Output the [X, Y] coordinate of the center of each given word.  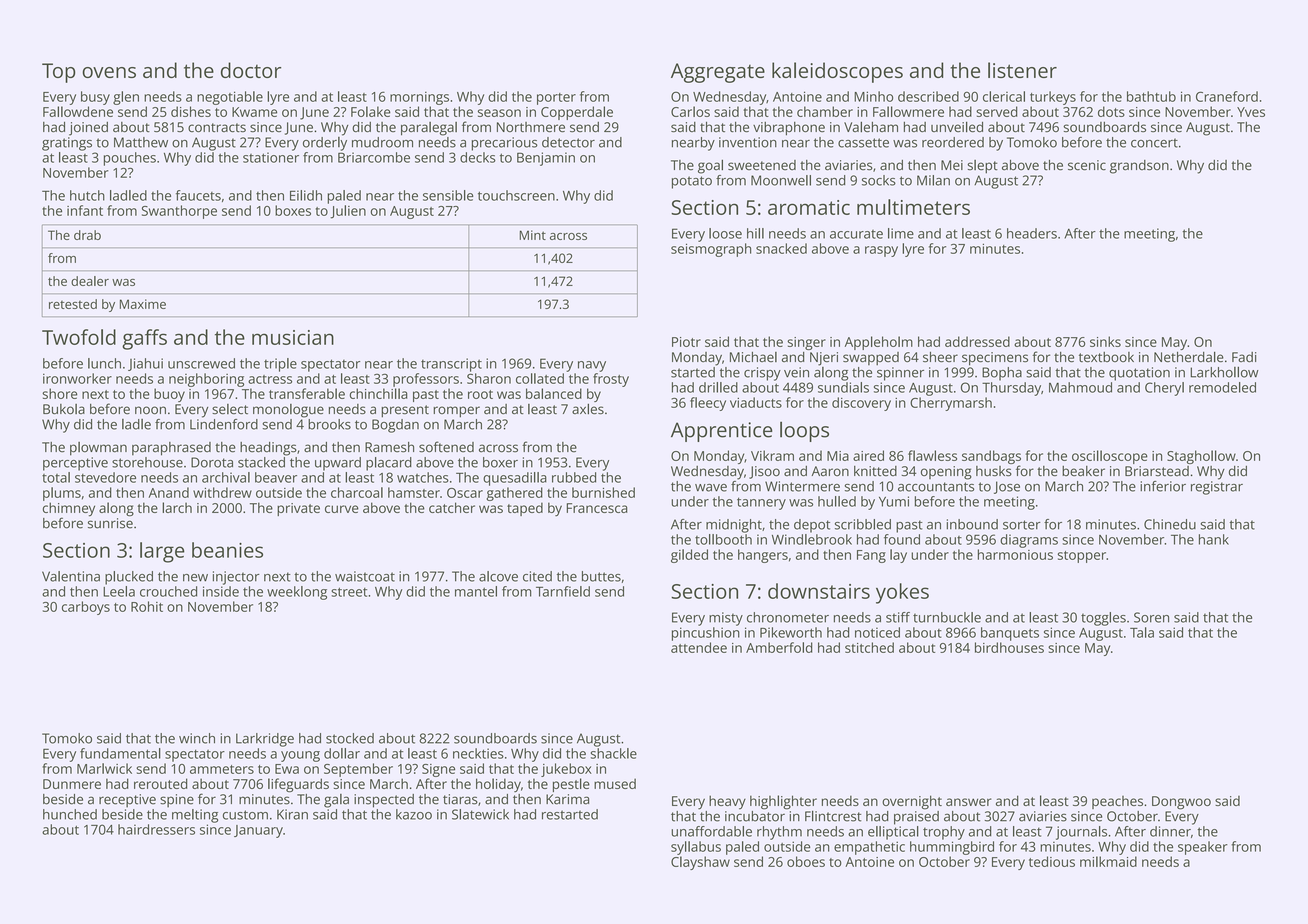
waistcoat [365, 576]
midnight [734, 526]
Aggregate [718, 73]
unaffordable [711, 831]
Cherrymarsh [951, 404]
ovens [109, 72]
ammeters [222, 769]
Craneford [1227, 96]
